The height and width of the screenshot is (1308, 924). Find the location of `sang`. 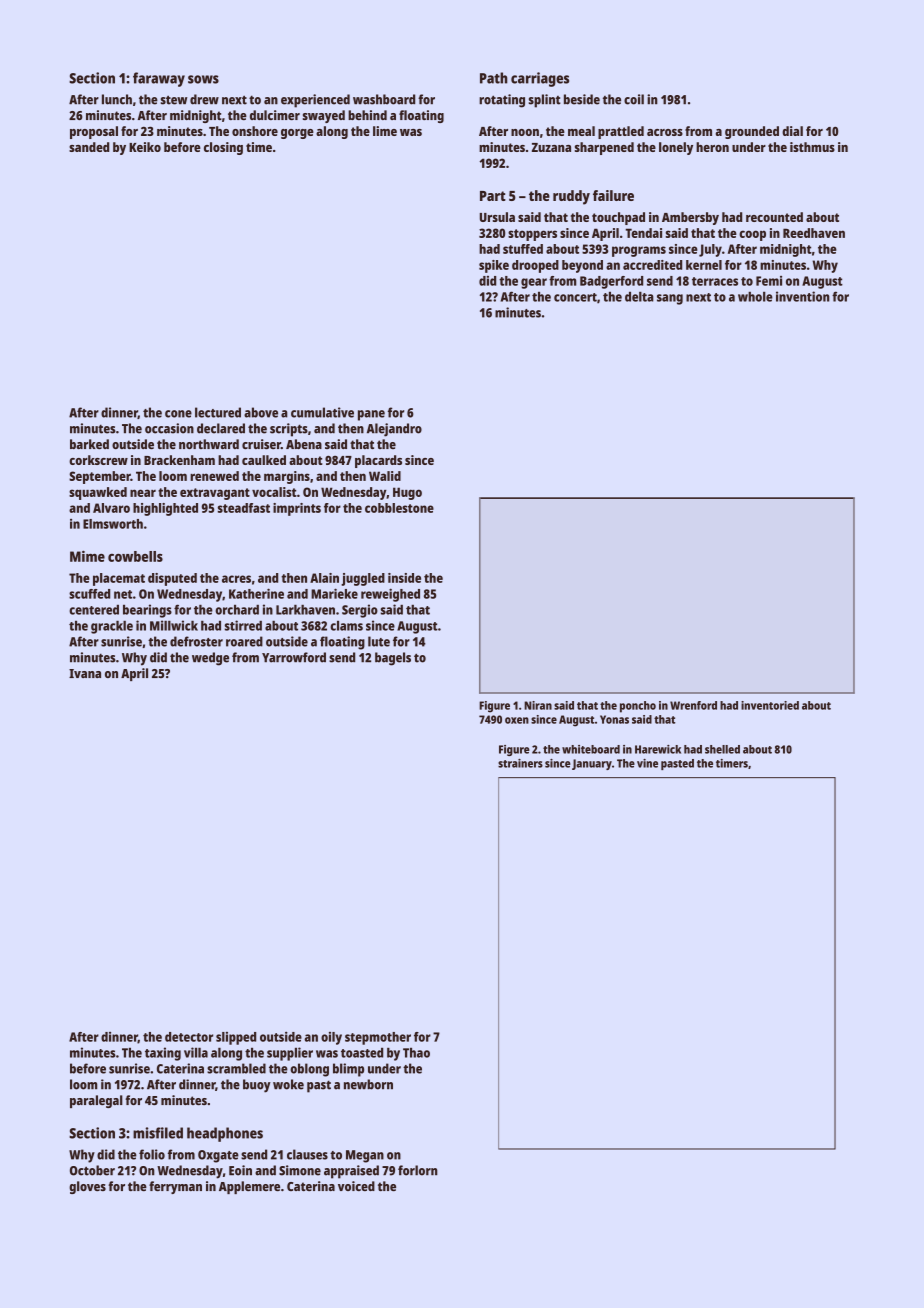

sang is located at coordinates (670, 299).
